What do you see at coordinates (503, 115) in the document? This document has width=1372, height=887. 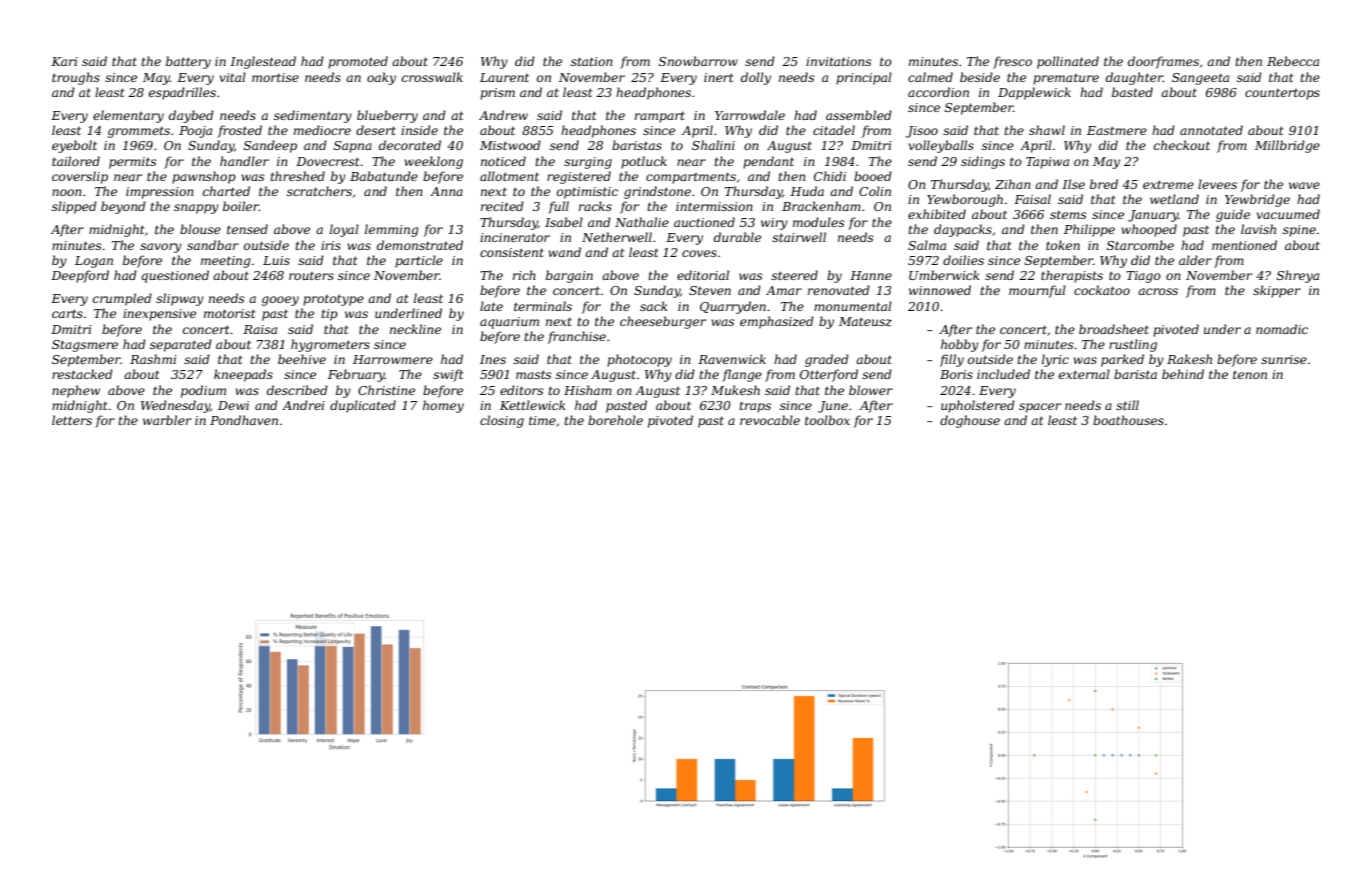 I see `Andrew` at bounding box center [503, 115].
